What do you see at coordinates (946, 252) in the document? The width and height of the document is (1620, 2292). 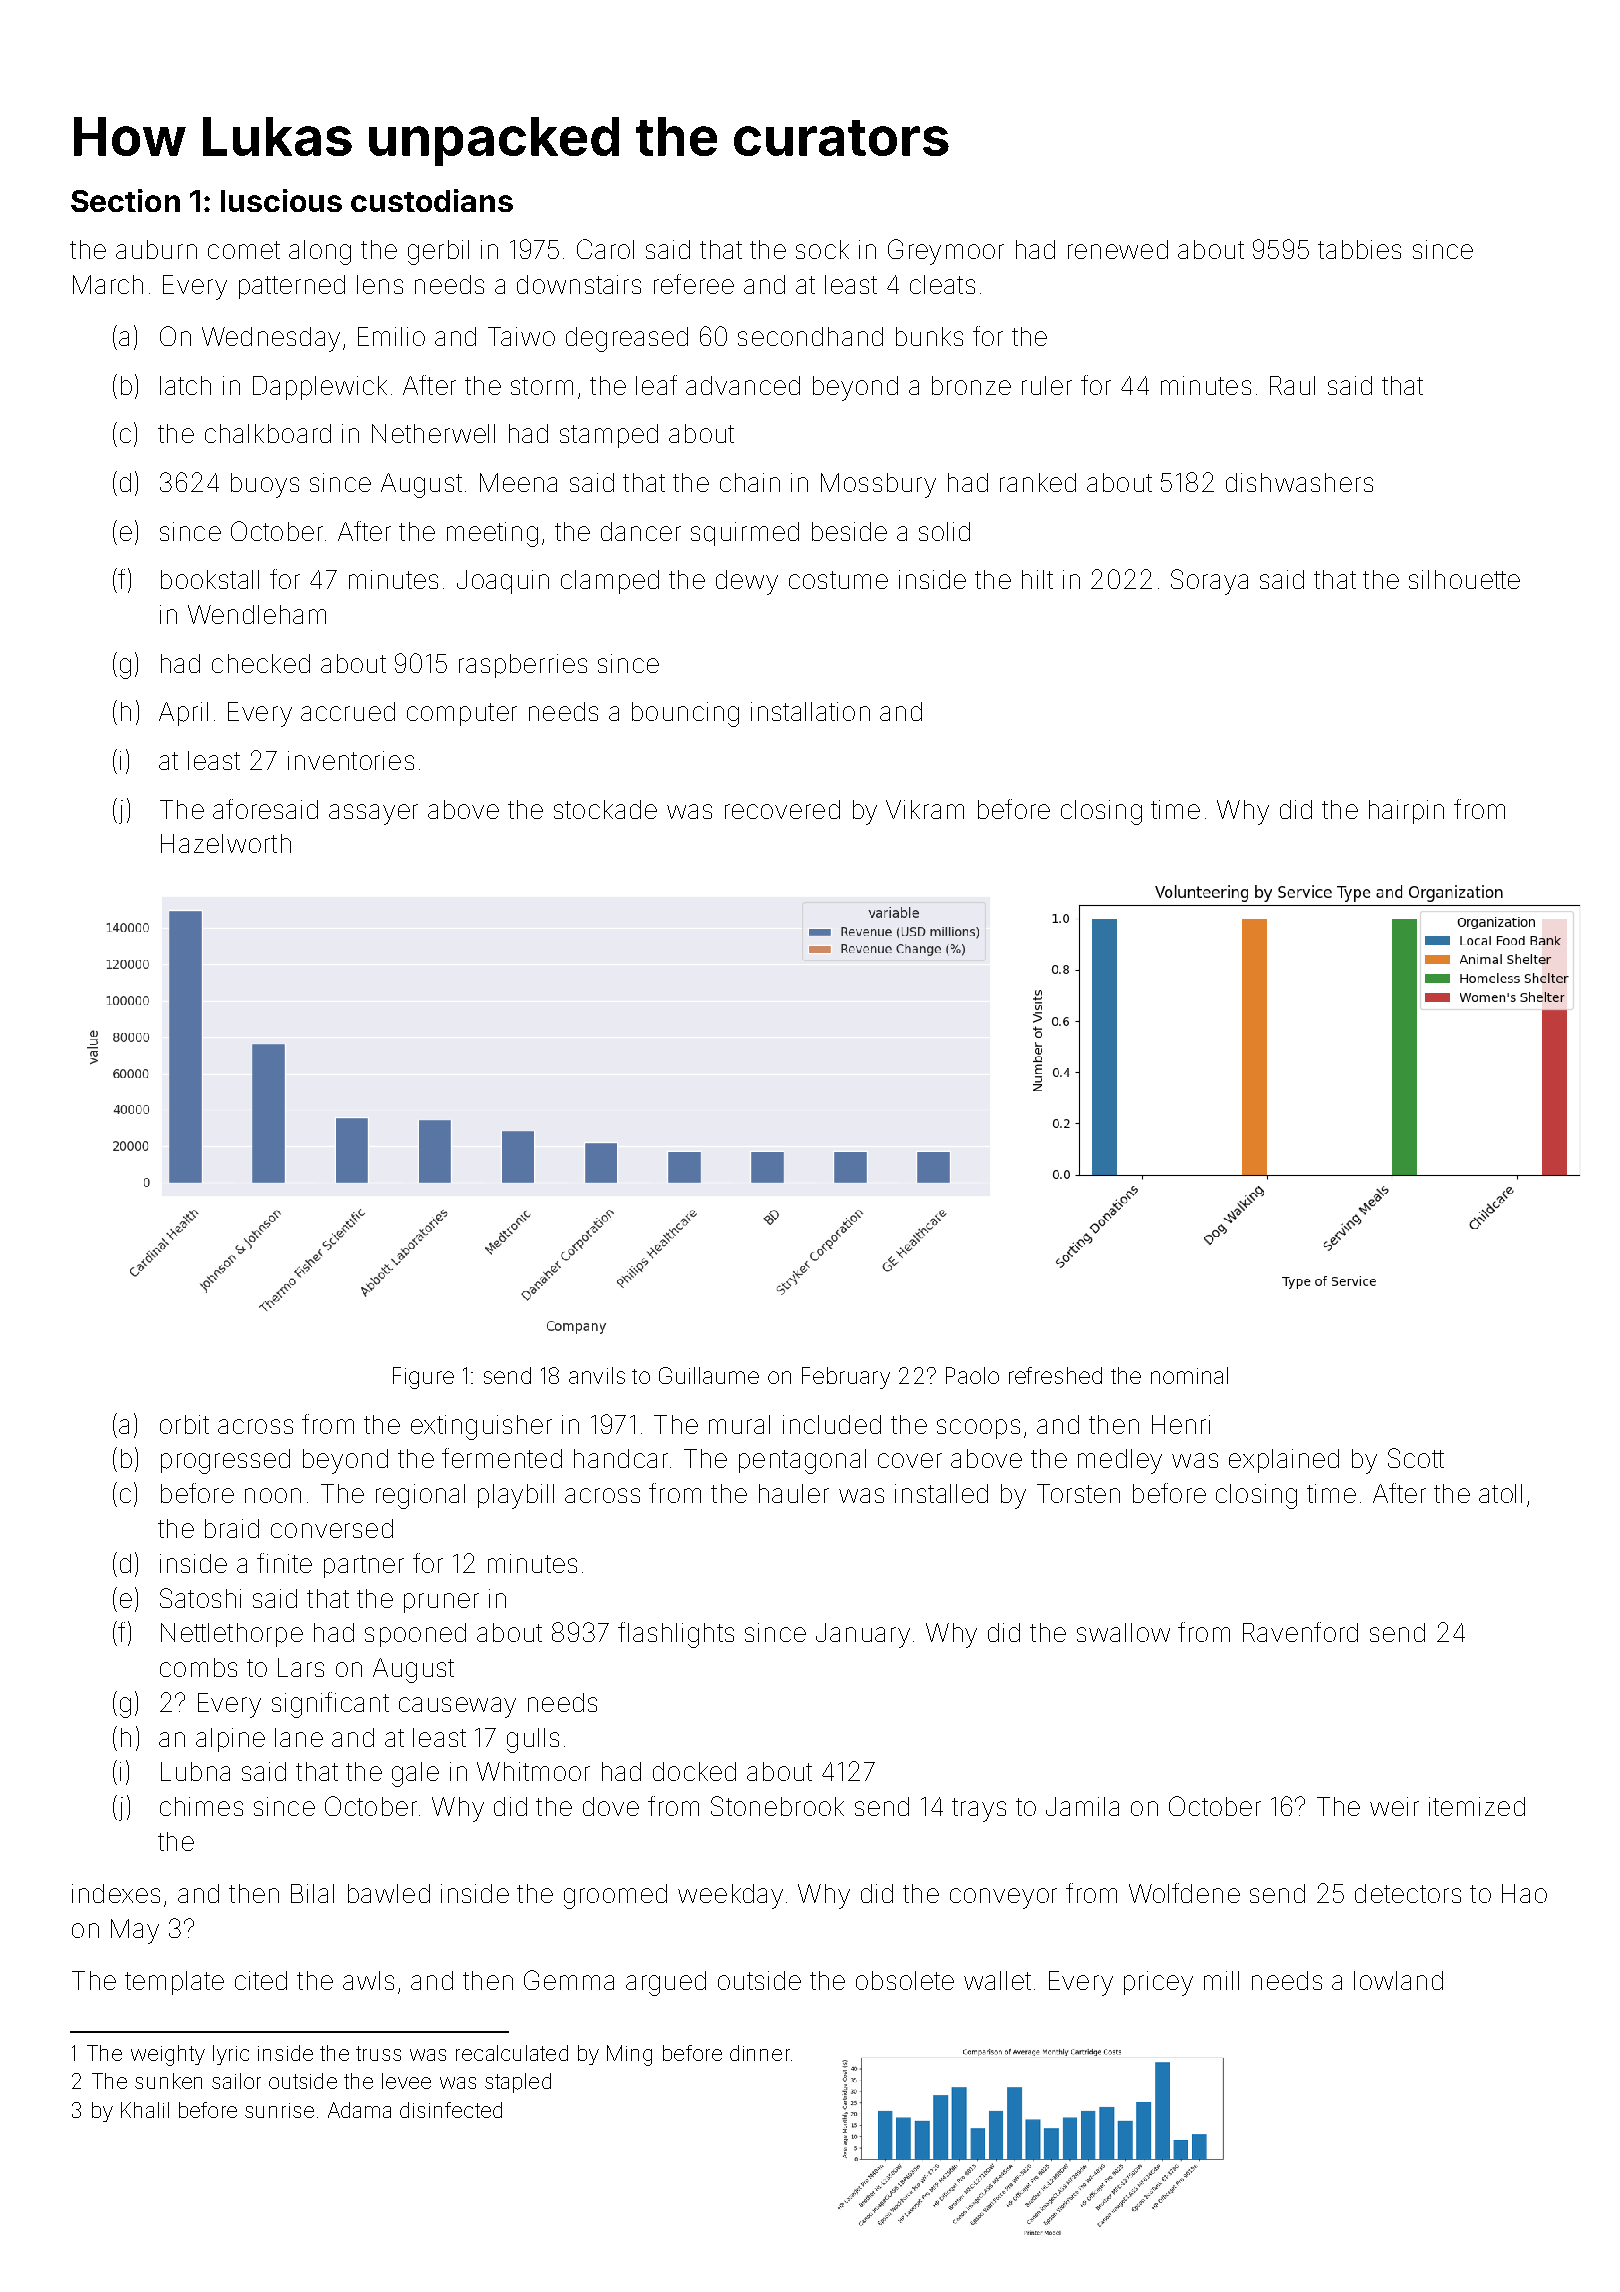 I see `Greymoor` at bounding box center [946, 252].
